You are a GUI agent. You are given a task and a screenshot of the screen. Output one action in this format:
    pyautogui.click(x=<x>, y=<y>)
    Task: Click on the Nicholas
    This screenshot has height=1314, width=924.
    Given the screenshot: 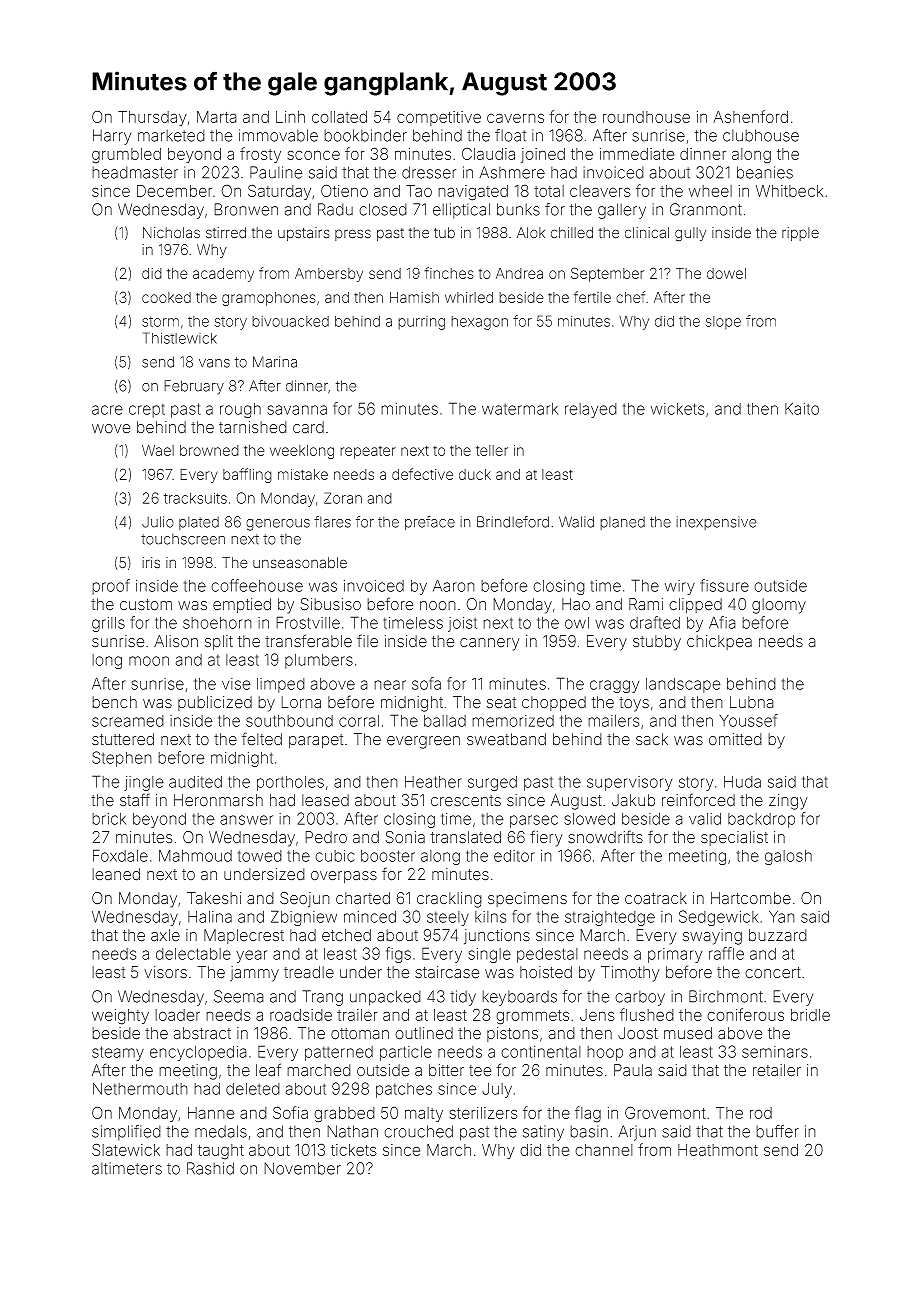 What is the action you would take?
    pyautogui.click(x=171, y=233)
